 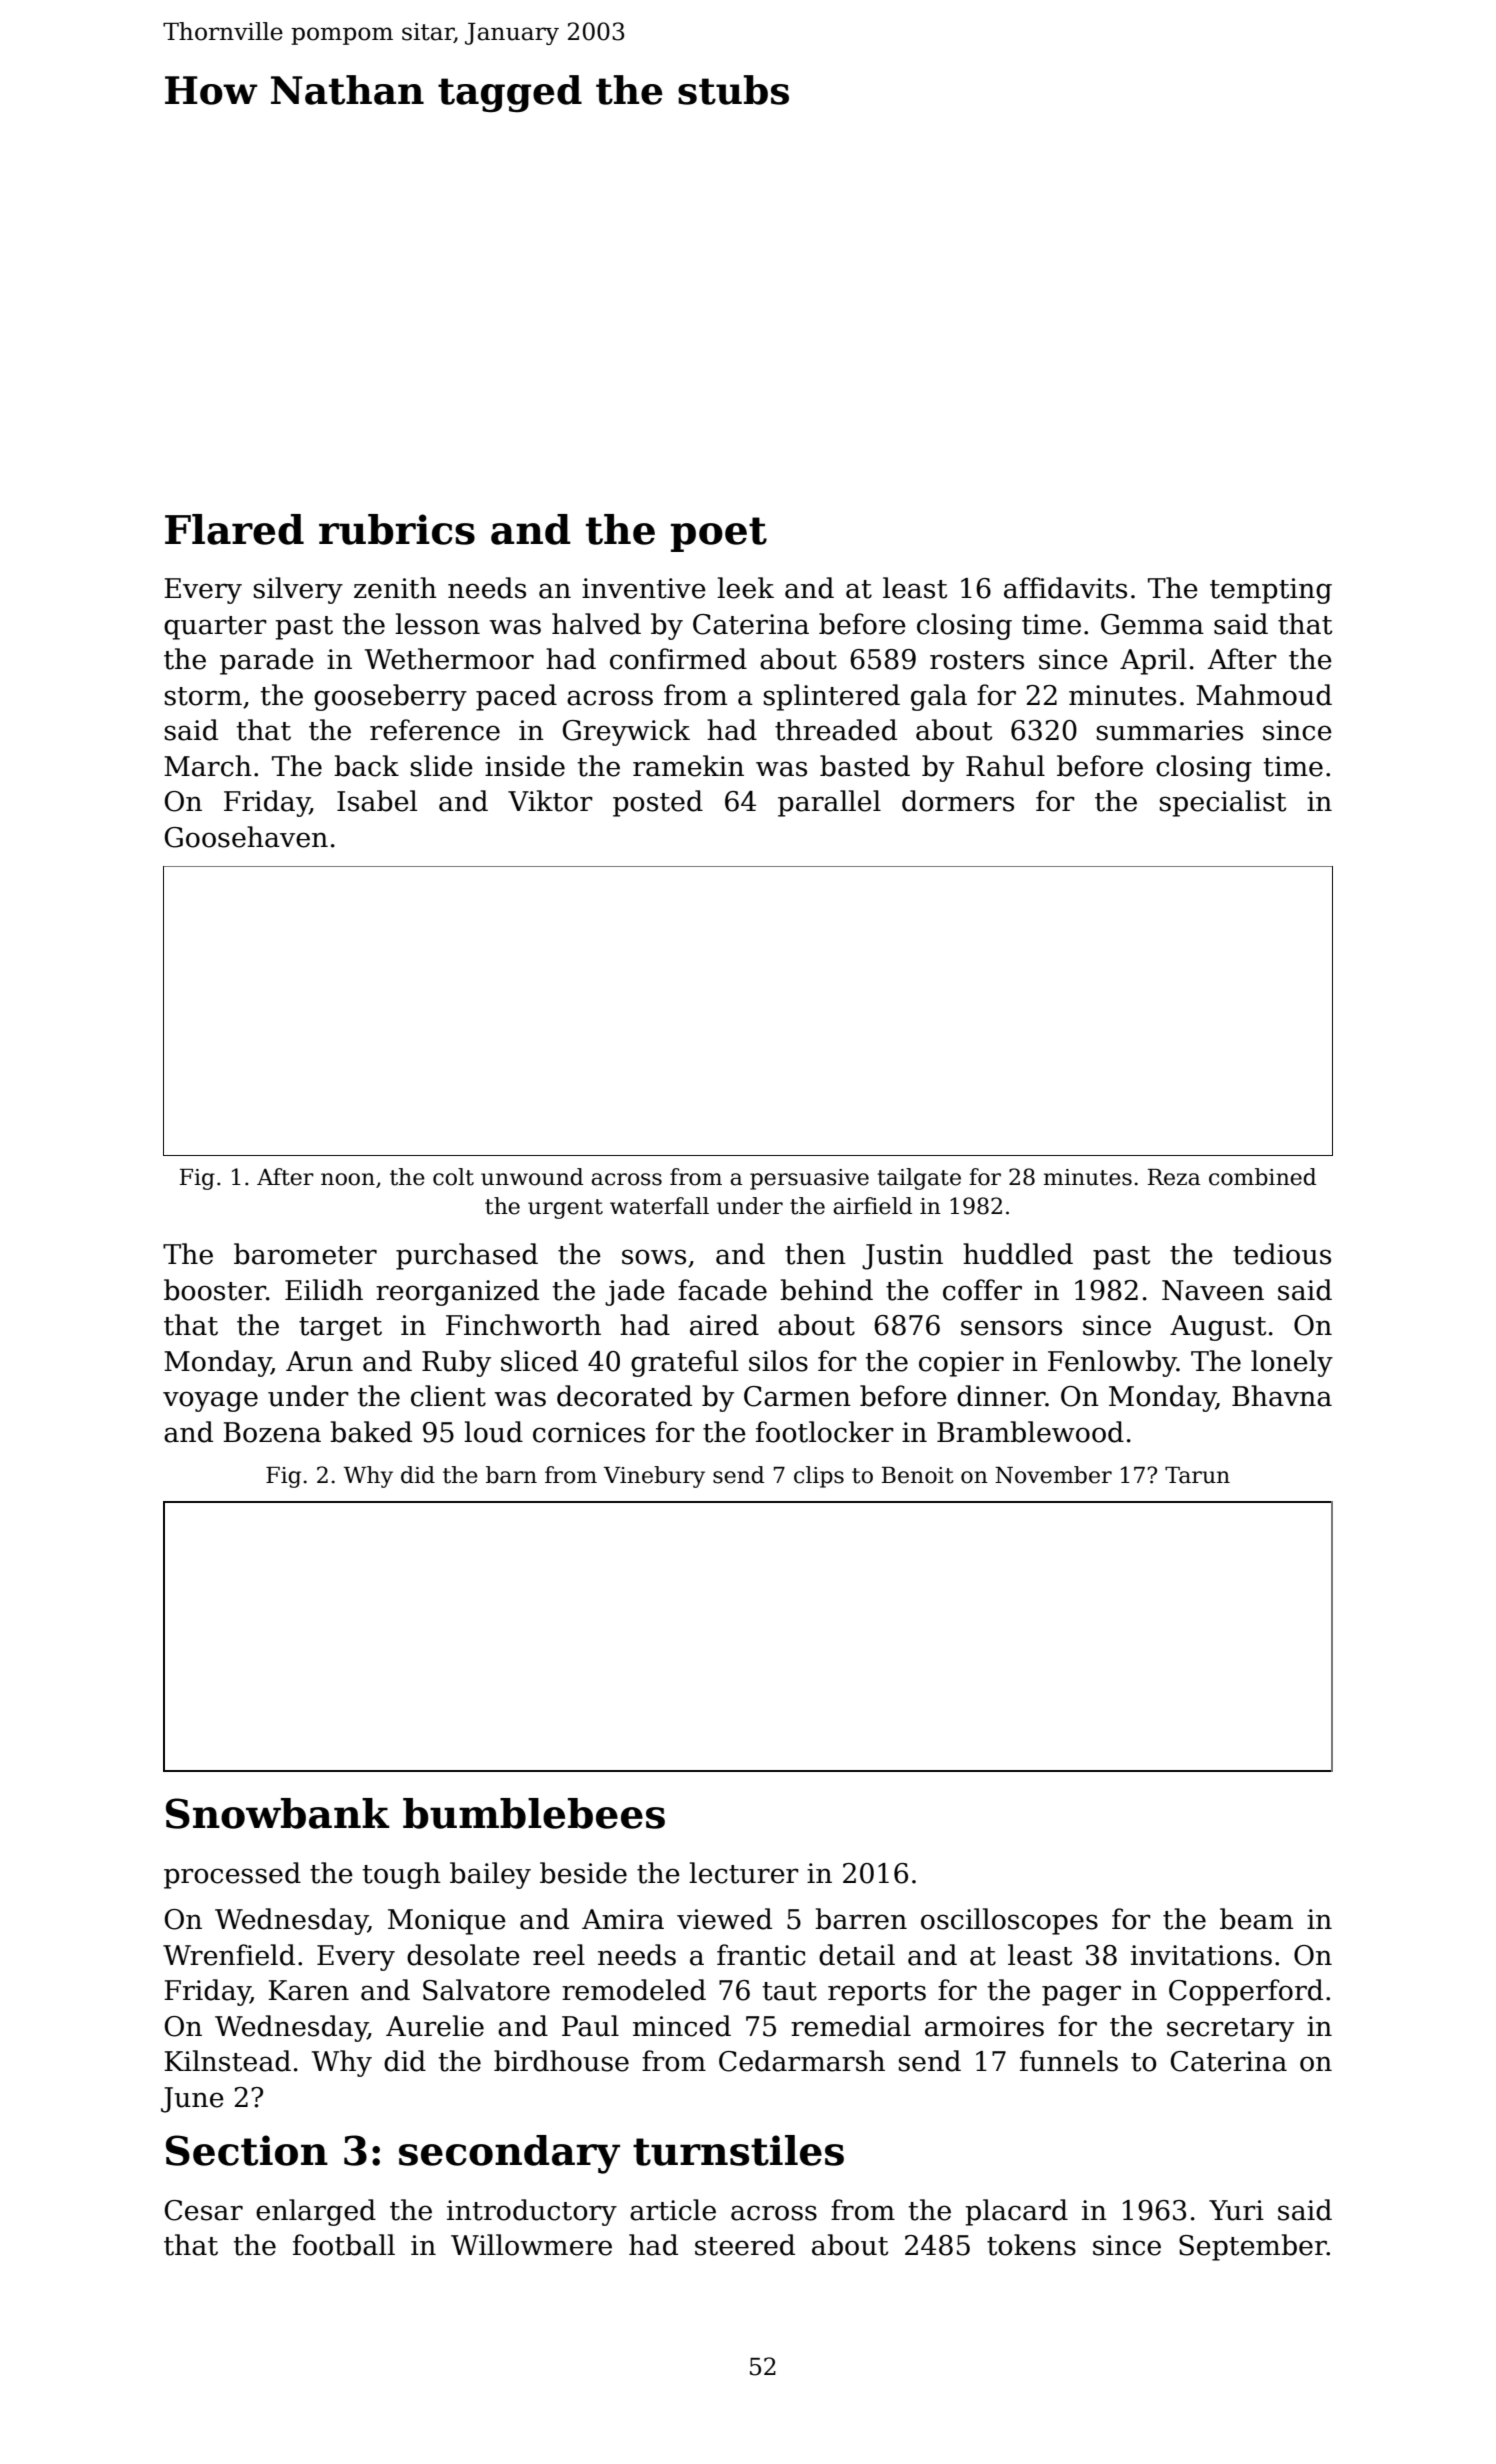 I want to click on beside, so click(x=583, y=1873).
